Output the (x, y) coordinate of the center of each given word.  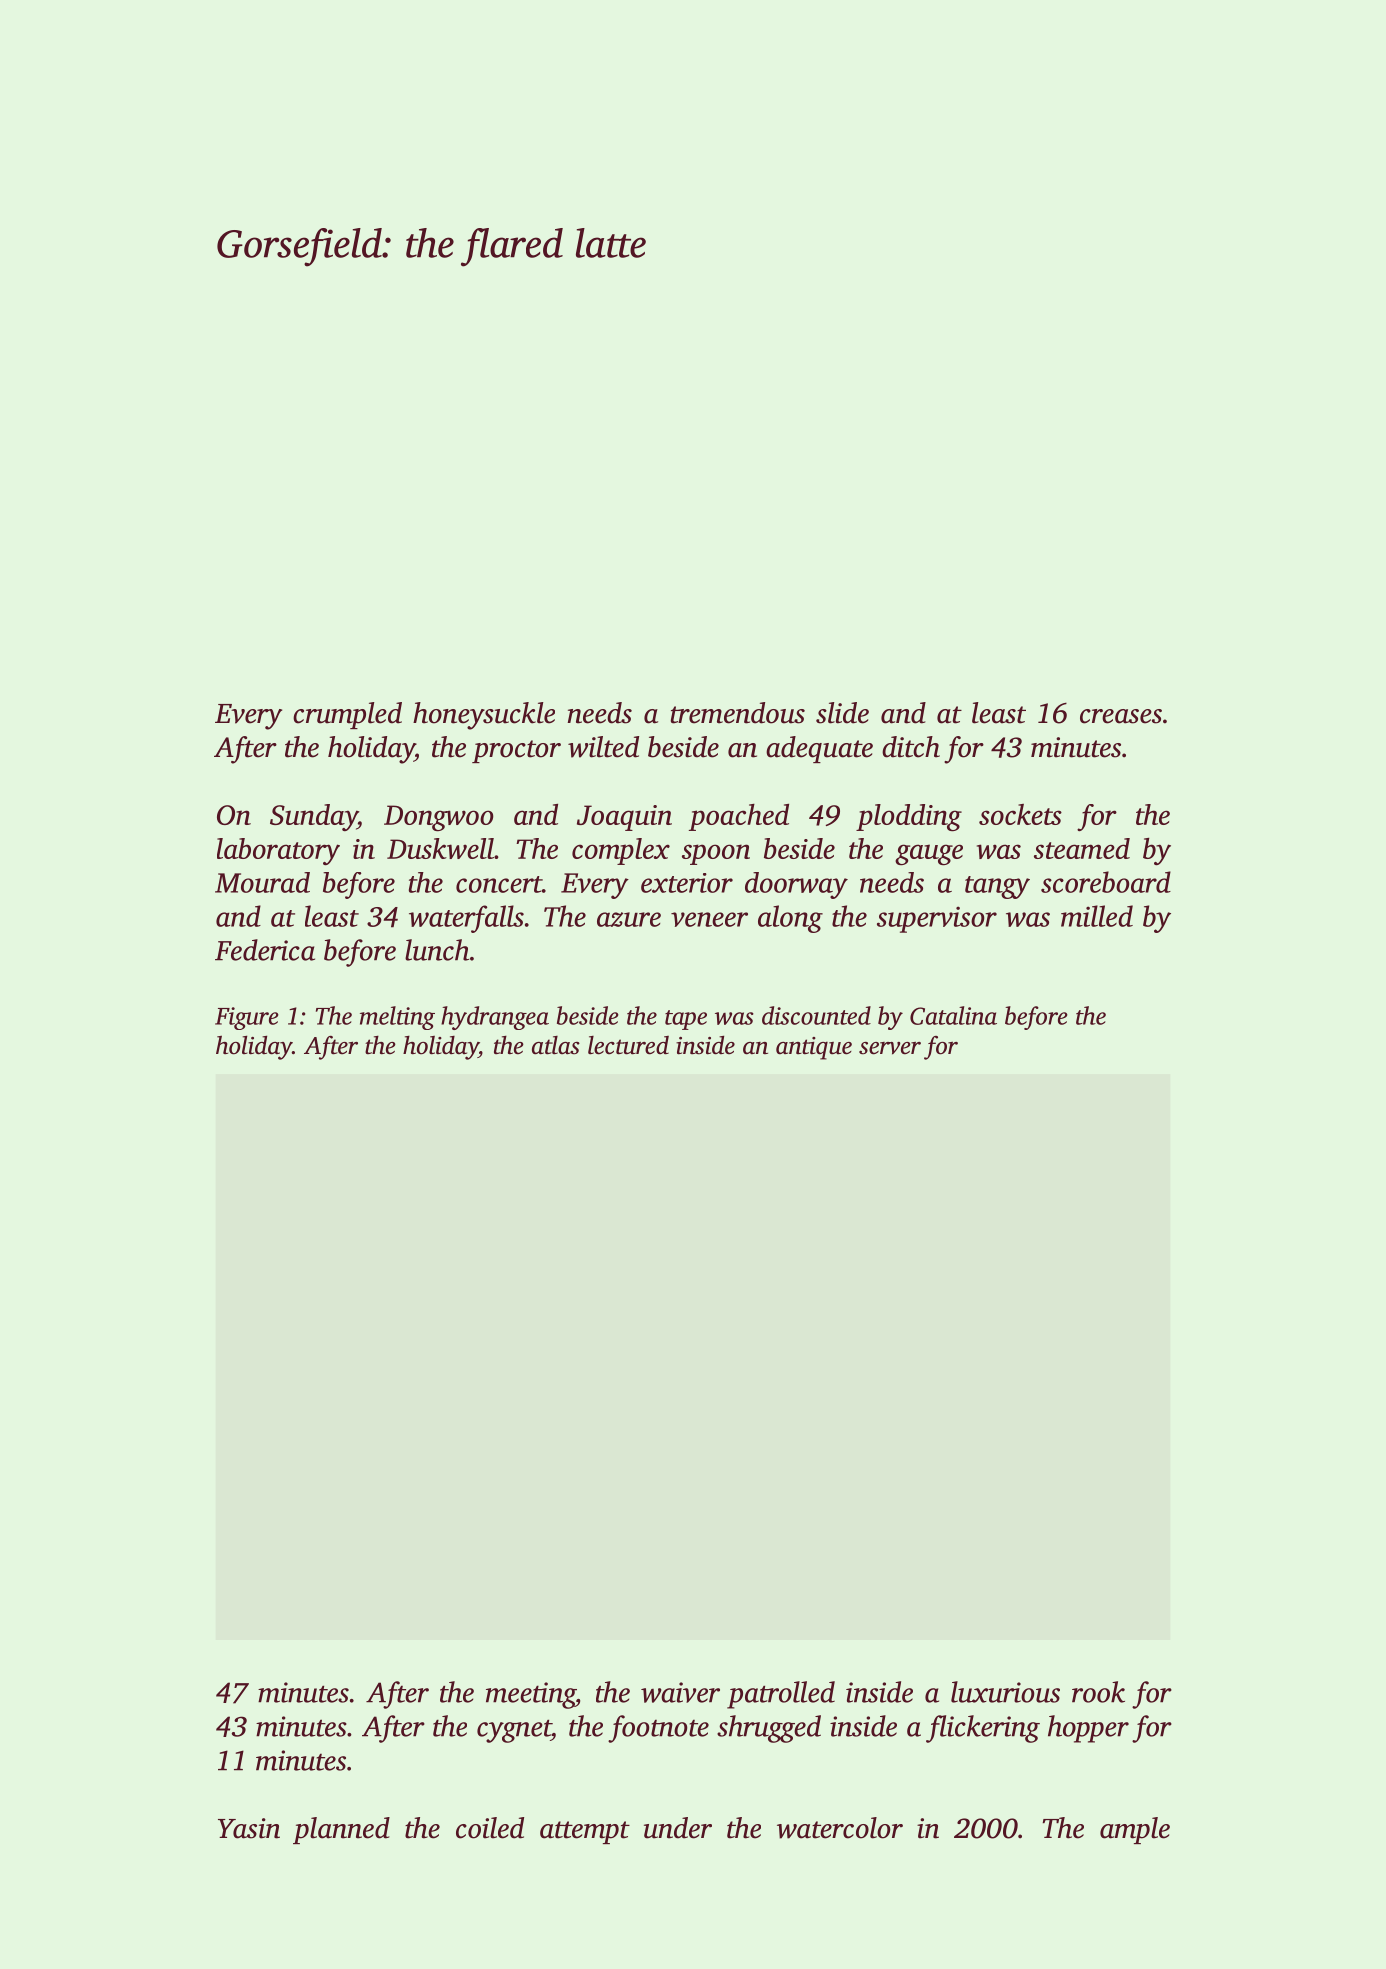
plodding (909, 817)
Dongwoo (439, 818)
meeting (531, 1695)
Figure (247, 1018)
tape (686, 1020)
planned (341, 1830)
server (890, 1048)
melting (397, 1018)
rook (1098, 1692)
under (678, 1828)
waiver (680, 1692)
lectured (628, 1045)
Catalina (953, 1015)
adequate (819, 749)
